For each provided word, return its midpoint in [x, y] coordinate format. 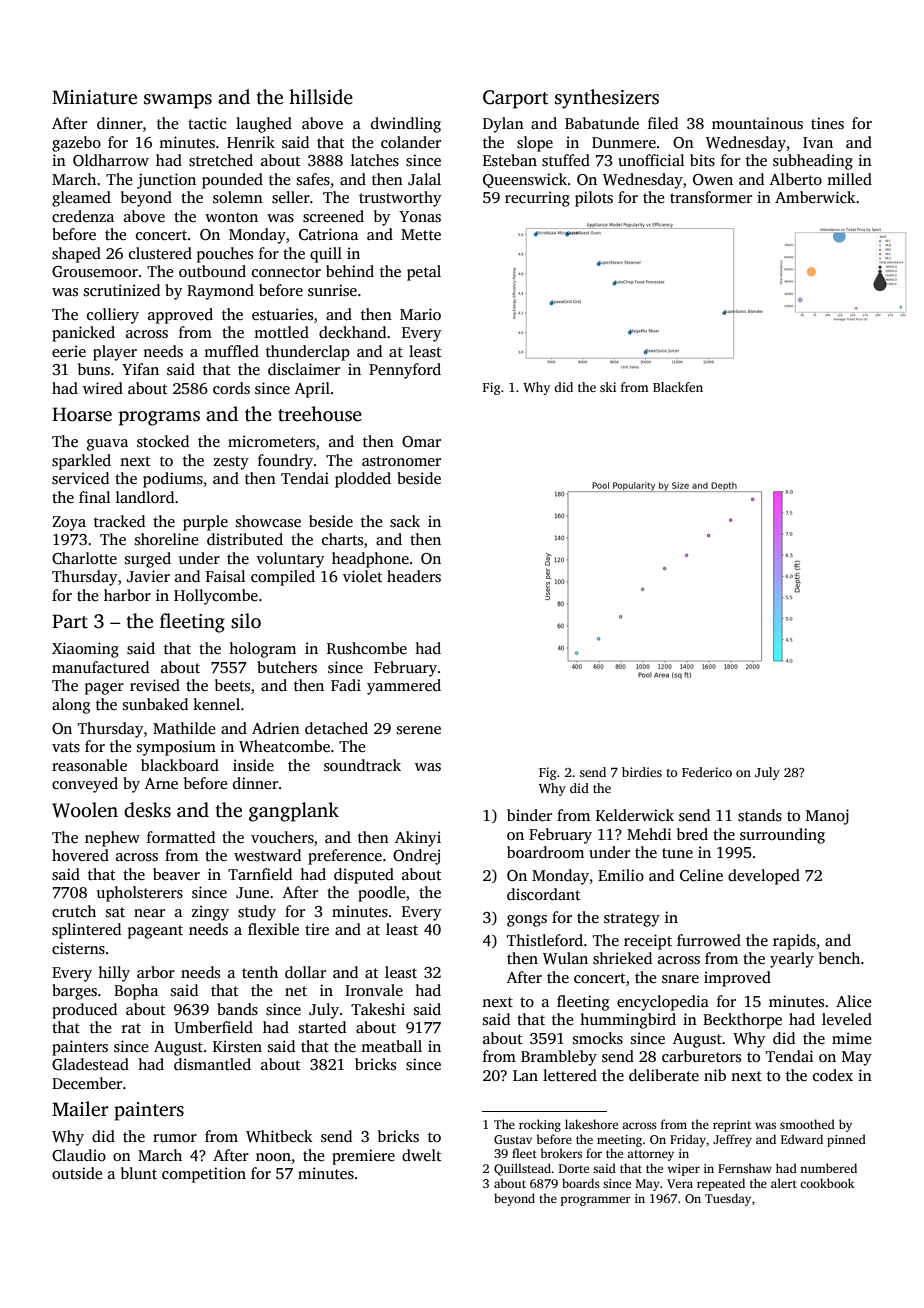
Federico [707, 772]
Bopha [136, 992]
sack [405, 521]
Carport [515, 99]
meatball [391, 1046]
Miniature [94, 97]
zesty [231, 463]
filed [663, 123]
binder [529, 815]
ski [608, 387]
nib [715, 1075]
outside [77, 1173]
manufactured [100, 667]
